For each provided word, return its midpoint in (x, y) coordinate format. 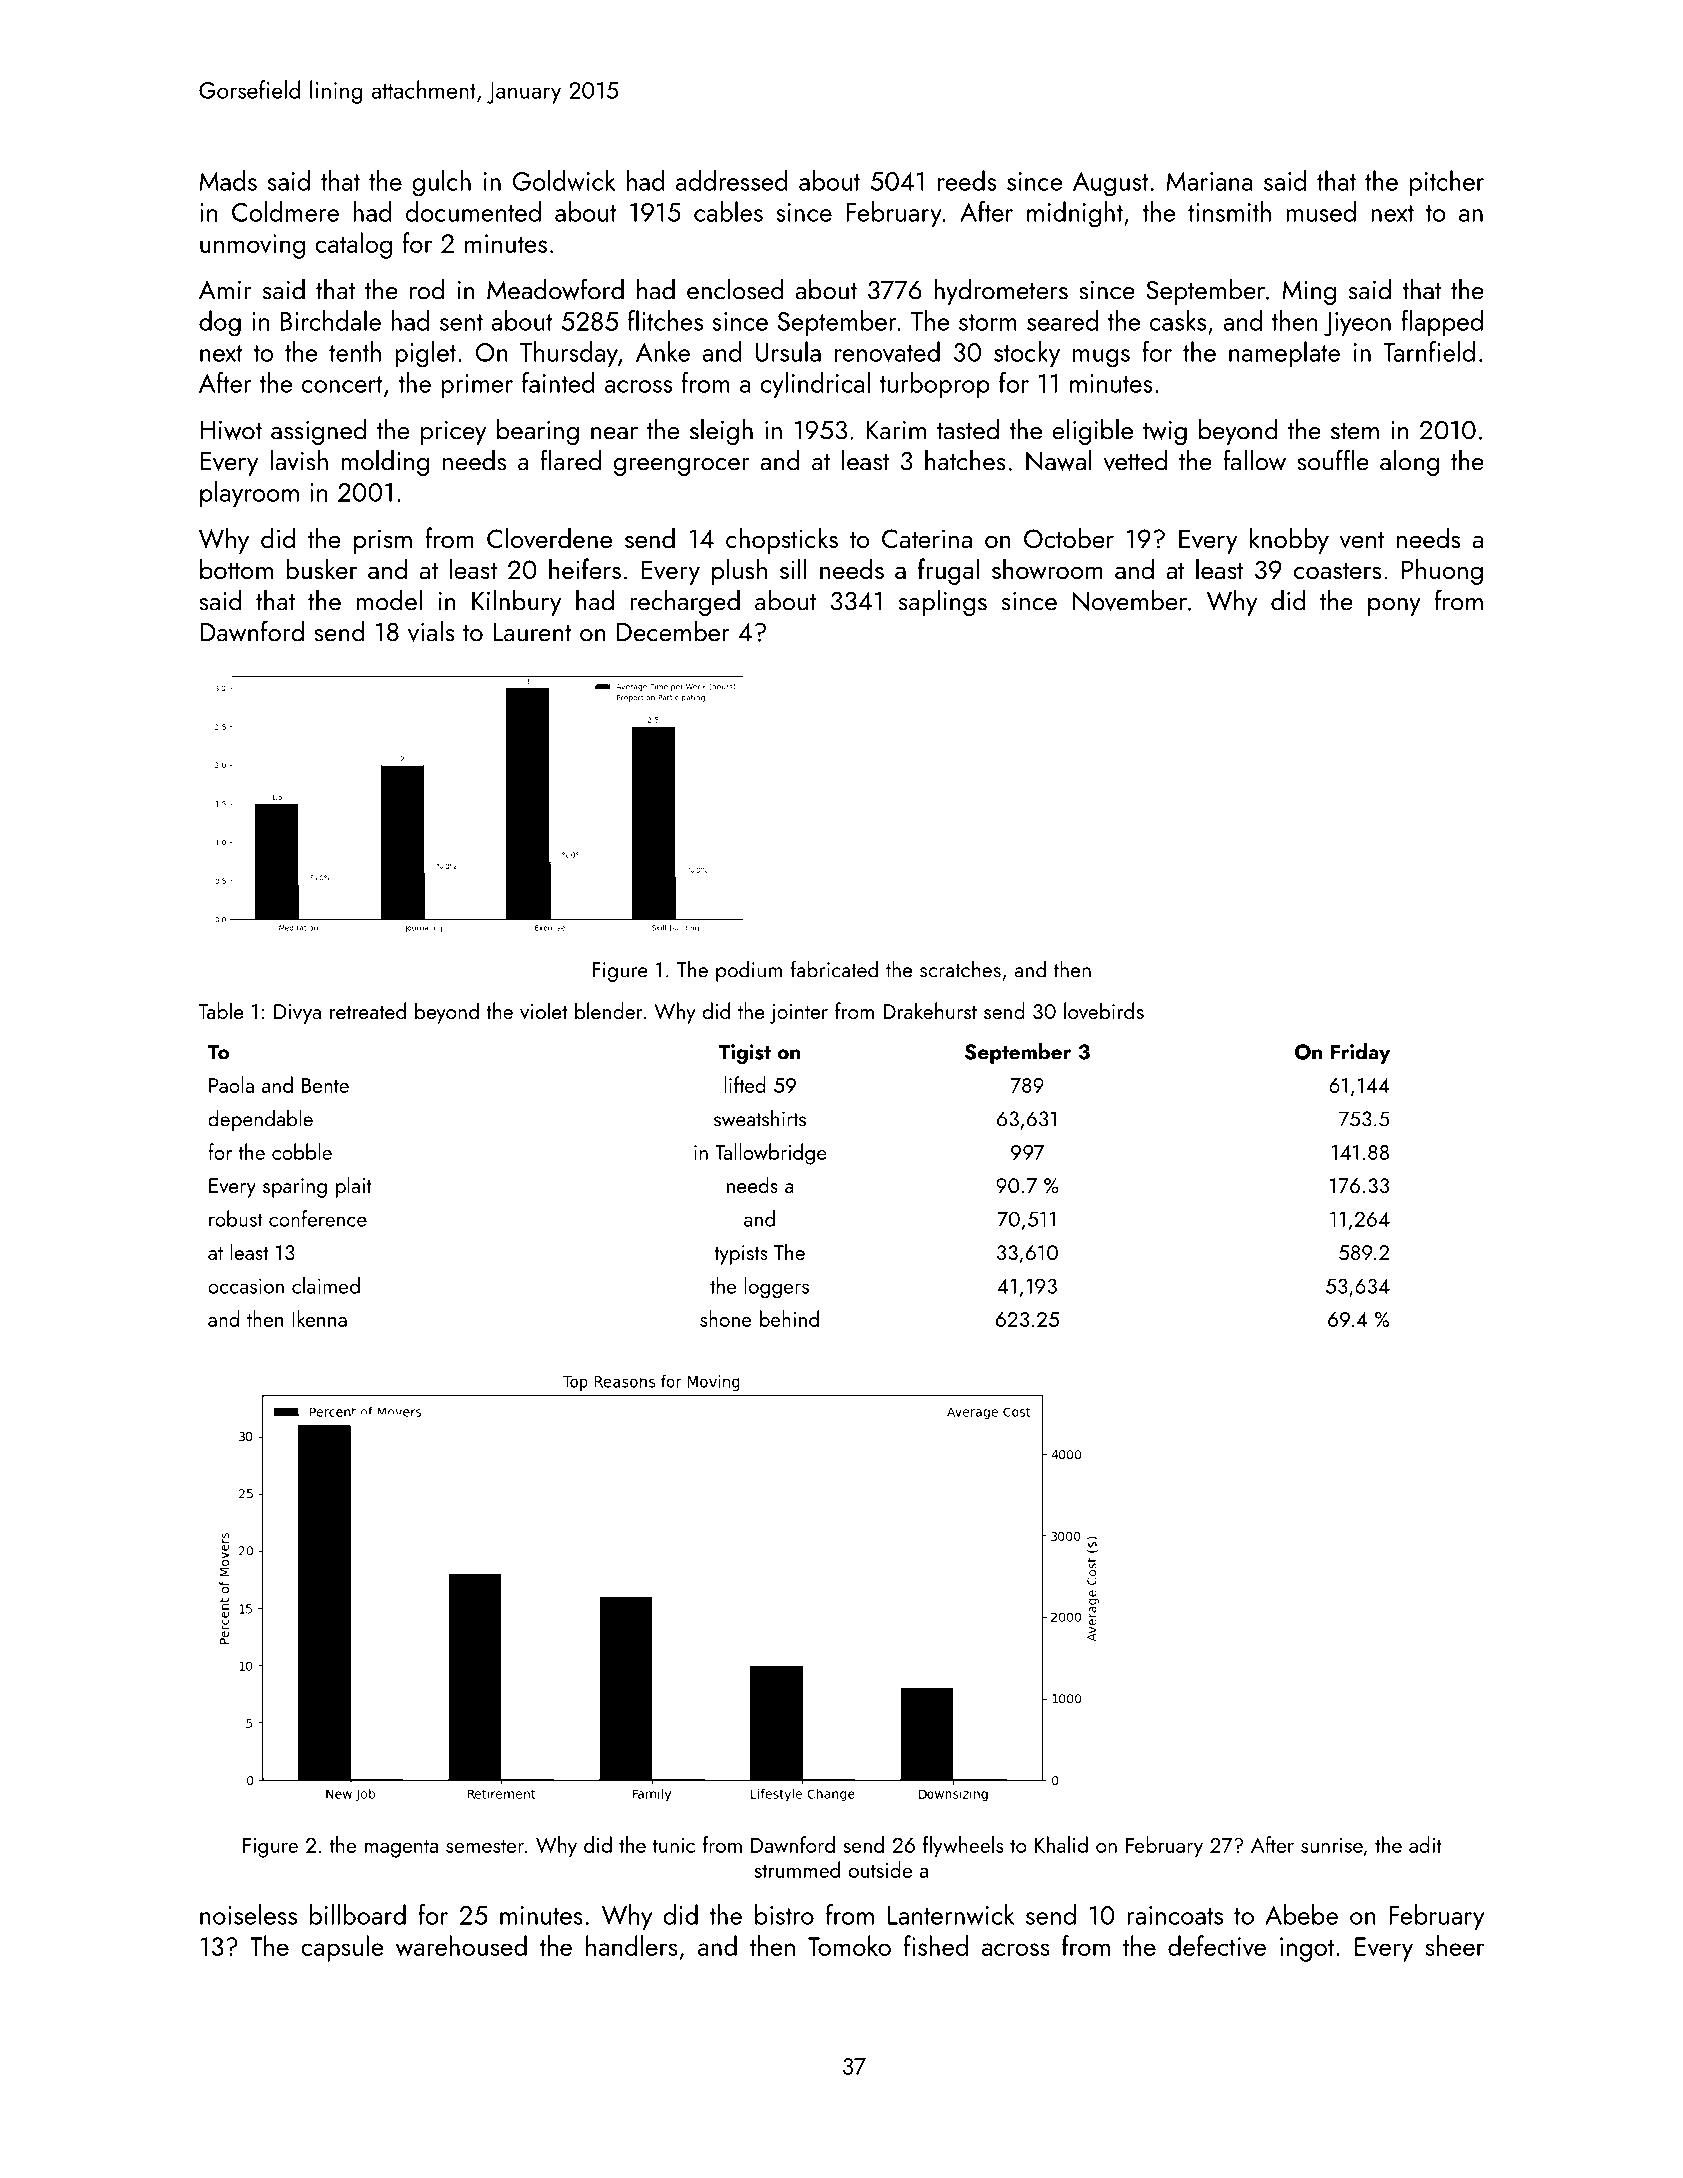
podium (749, 971)
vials (431, 631)
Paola (231, 1084)
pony (1394, 607)
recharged (685, 603)
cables (728, 211)
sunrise (1332, 1845)
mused (1321, 211)
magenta (401, 1848)
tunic (674, 1845)
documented (473, 211)
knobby (1289, 540)
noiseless (248, 1914)
